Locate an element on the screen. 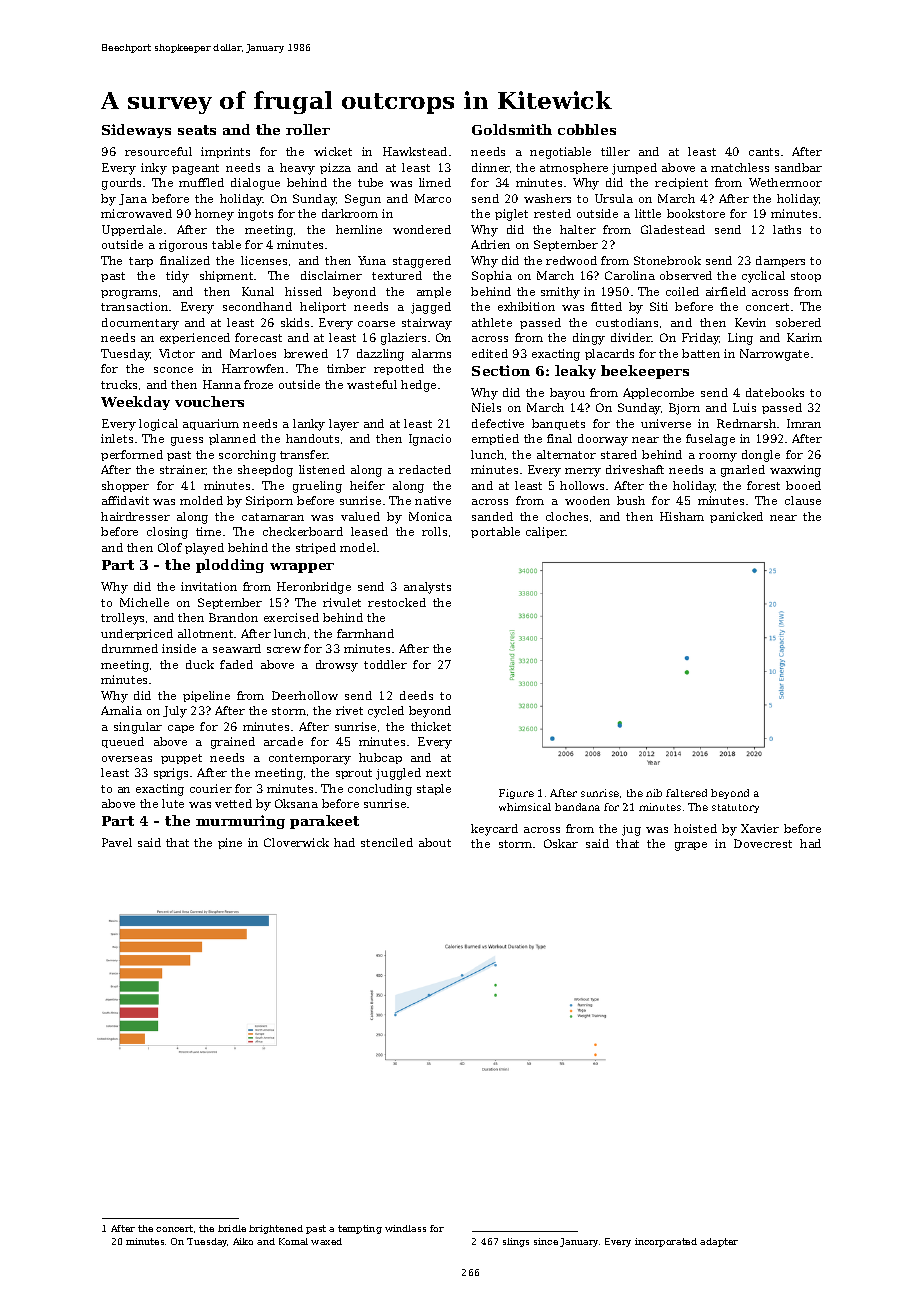 This screenshot has width=924, height=1308. Luis is located at coordinates (744, 407).
